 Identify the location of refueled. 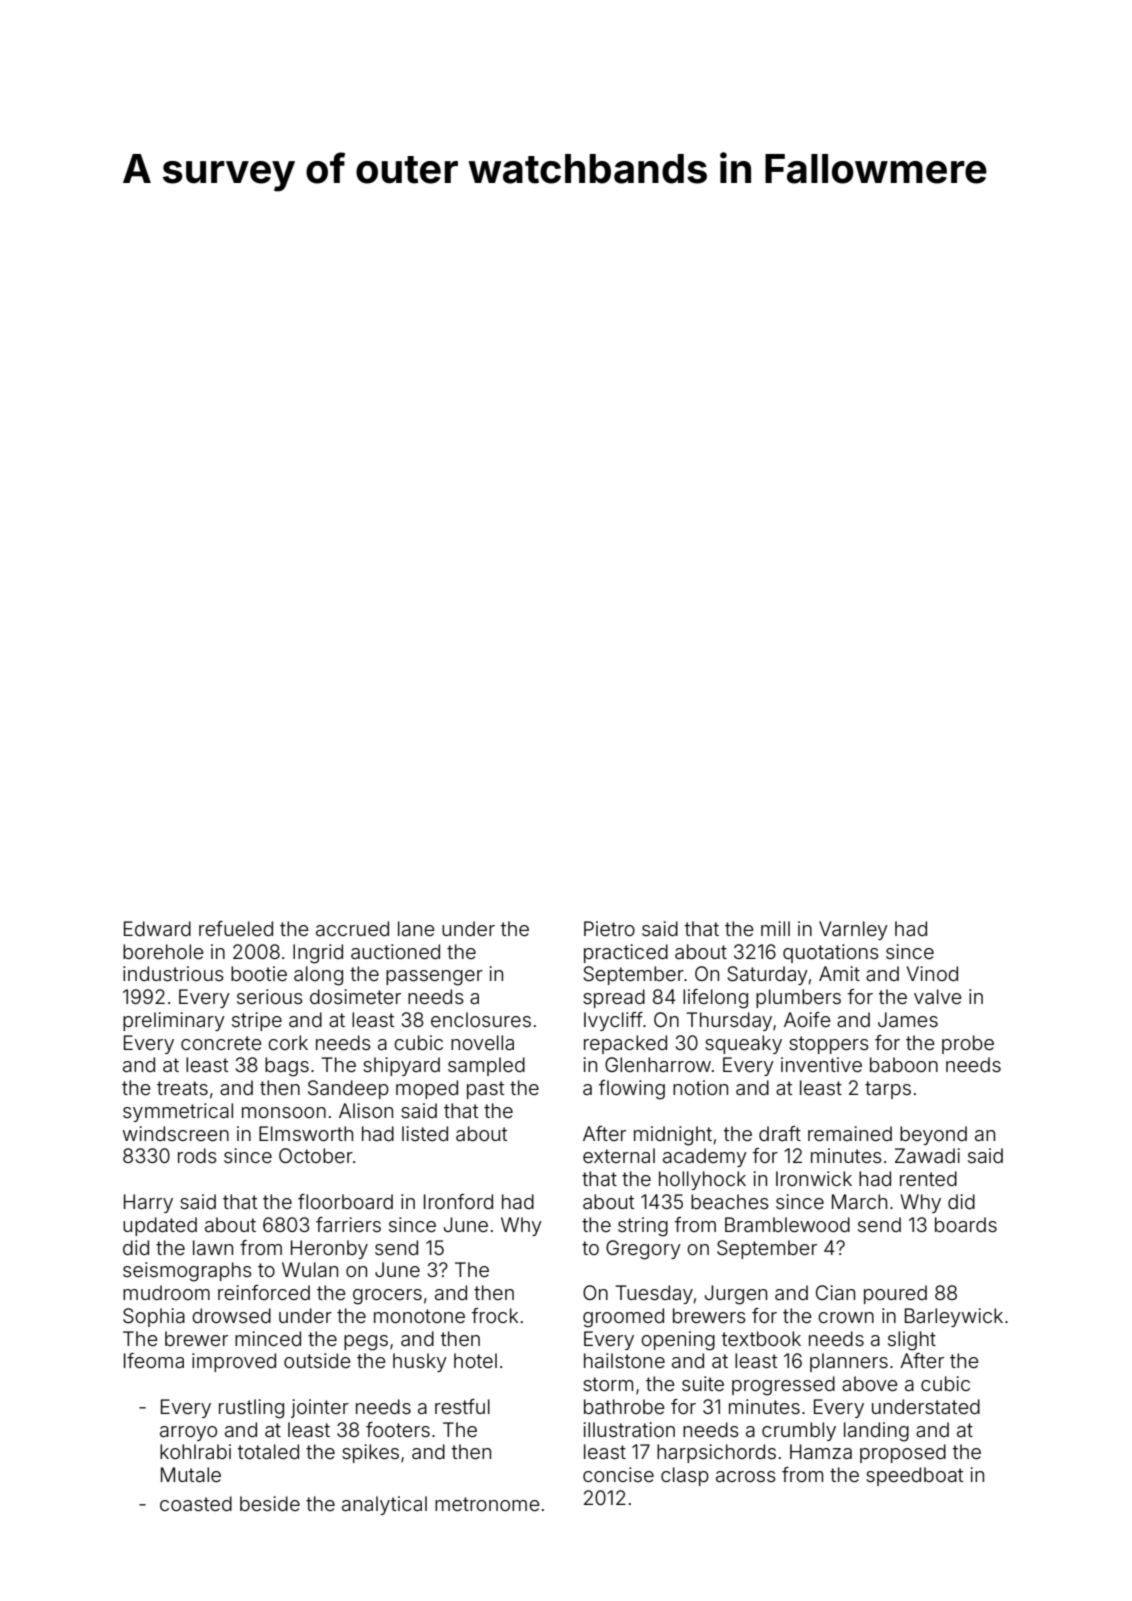
(236, 928).
